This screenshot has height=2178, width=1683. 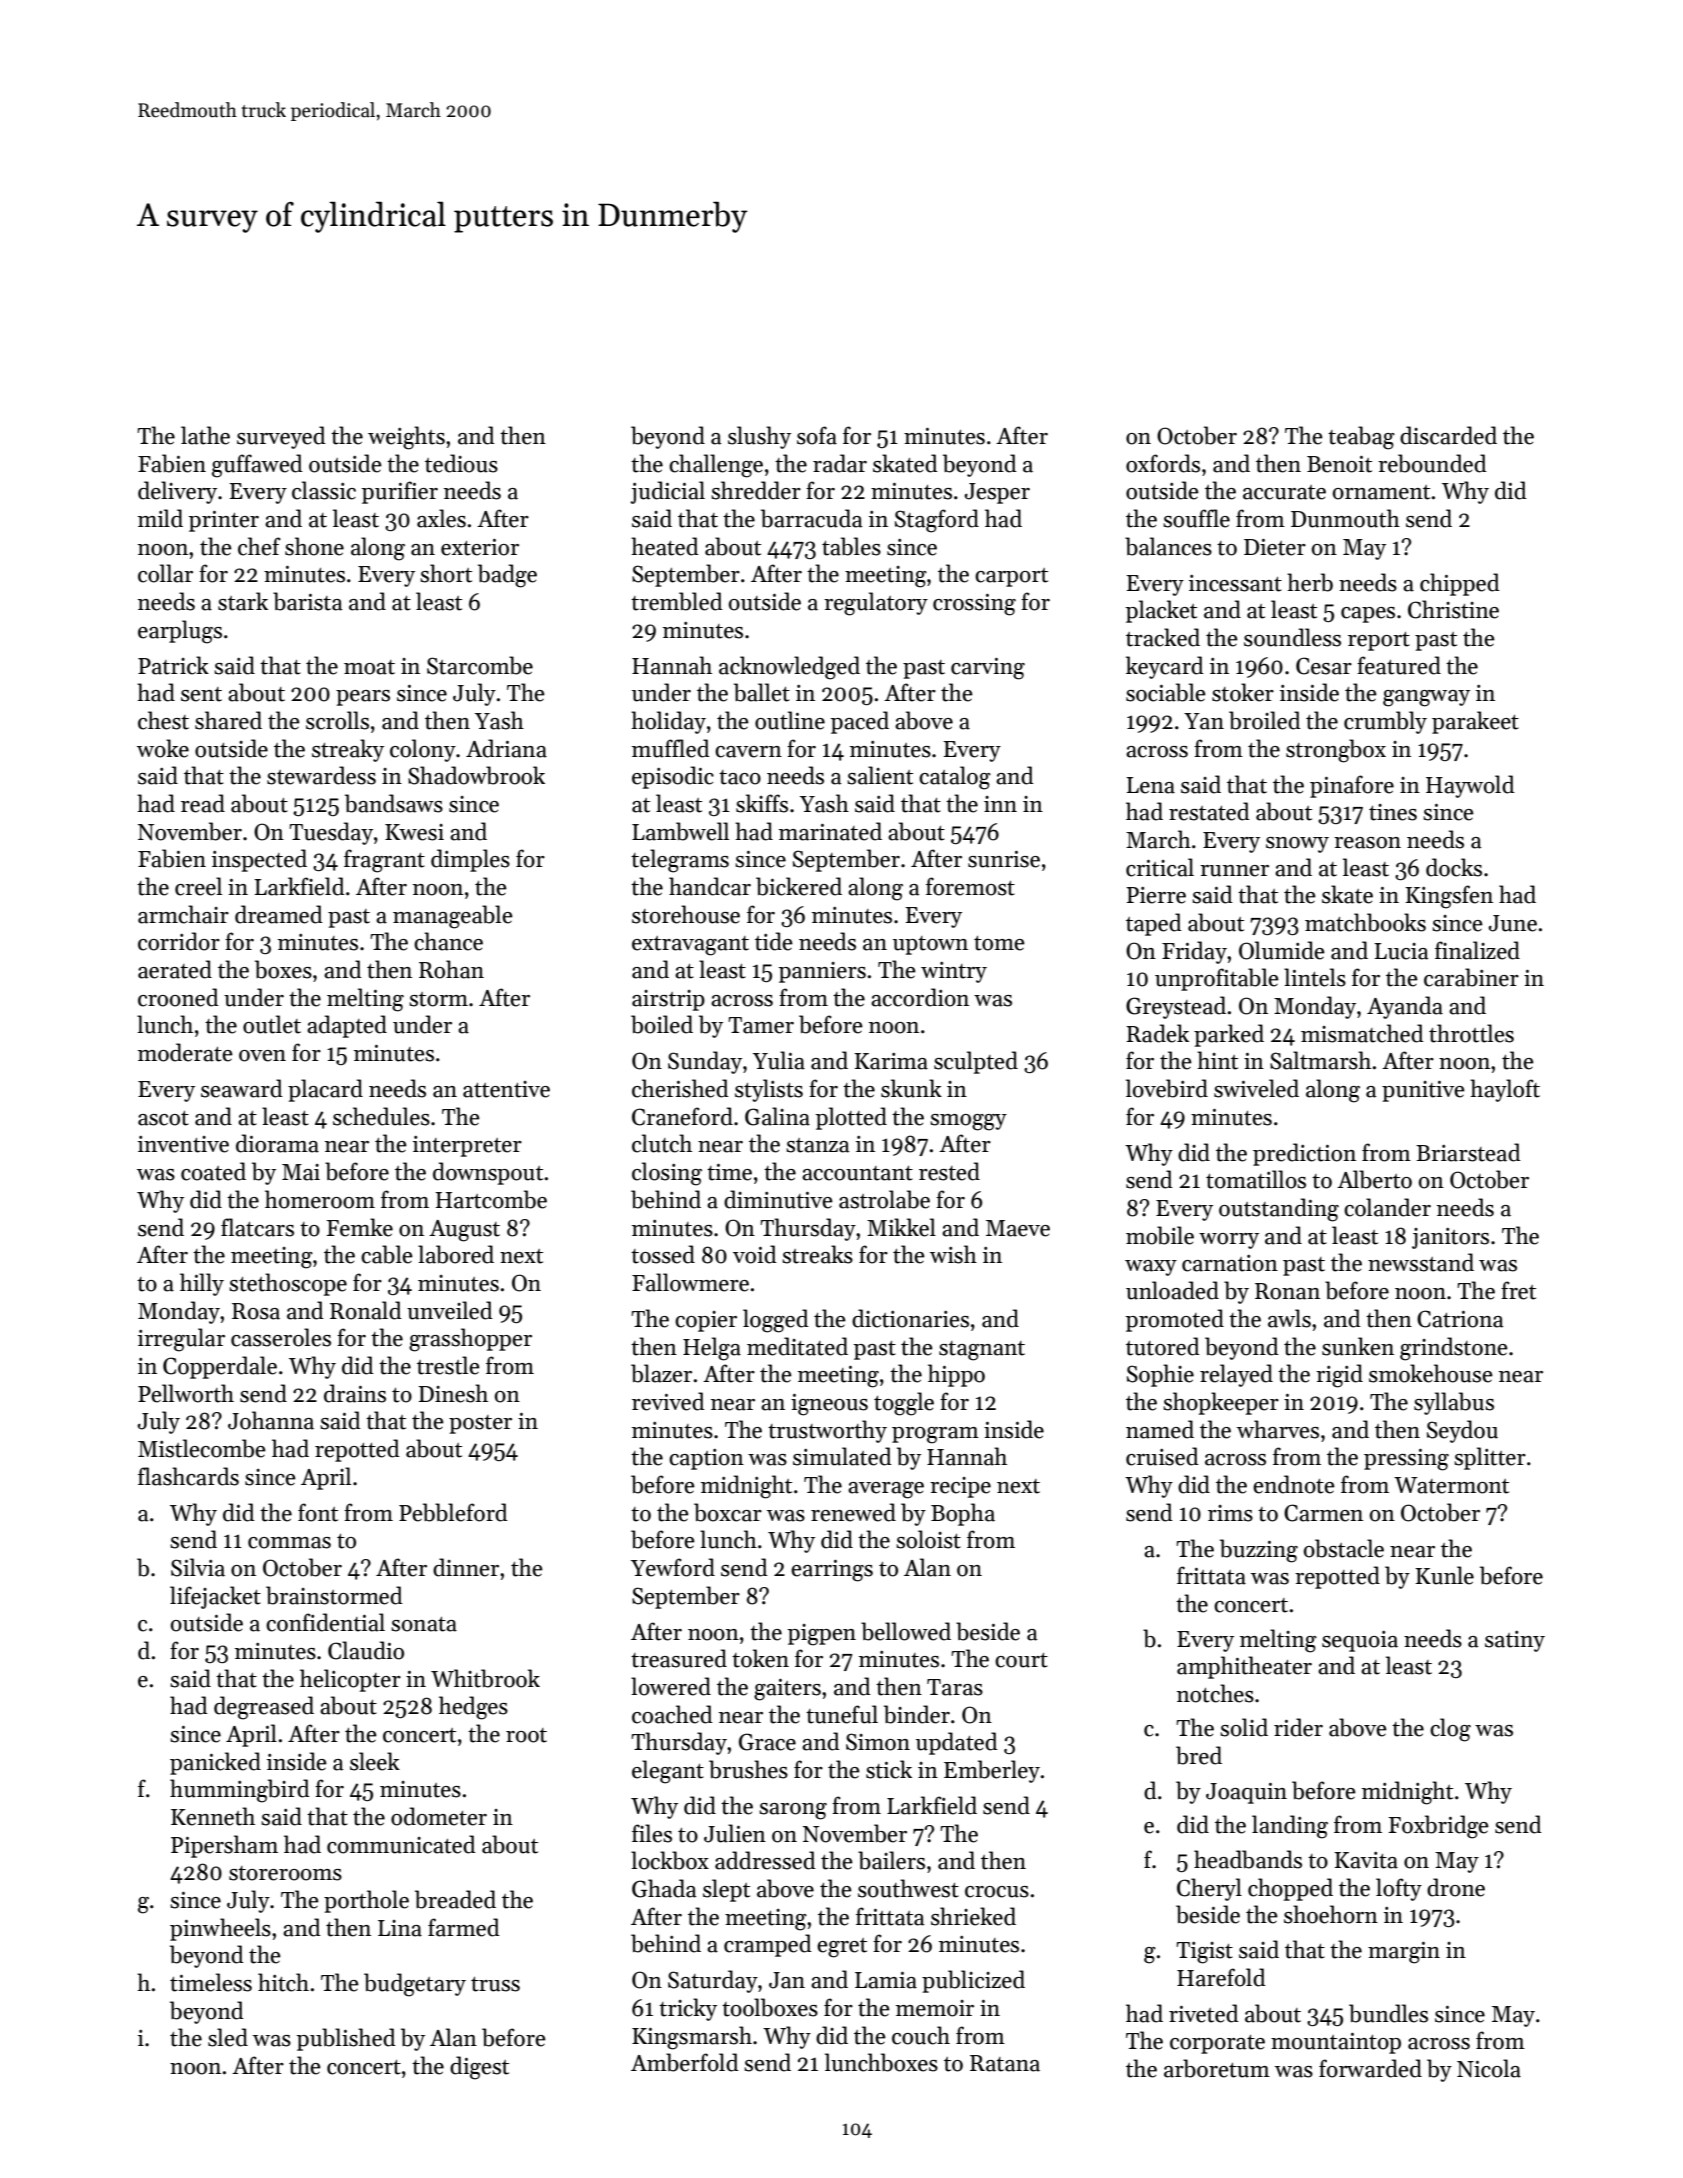 What do you see at coordinates (685, 2062) in the screenshot?
I see `Amberfold` at bounding box center [685, 2062].
